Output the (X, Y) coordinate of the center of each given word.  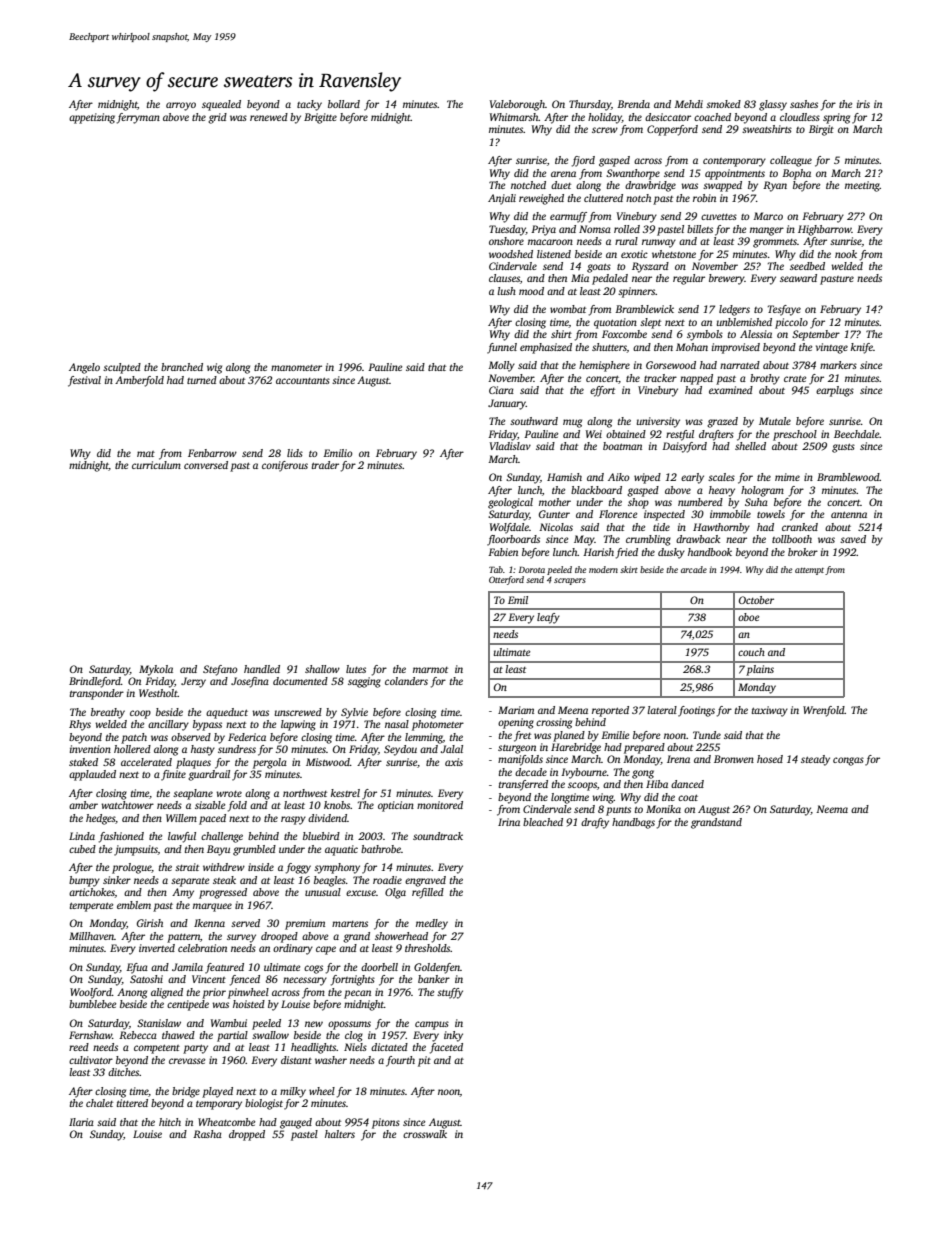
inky (453, 1036)
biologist (264, 1104)
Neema (832, 809)
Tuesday (507, 230)
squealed (221, 105)
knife (862, 348)
